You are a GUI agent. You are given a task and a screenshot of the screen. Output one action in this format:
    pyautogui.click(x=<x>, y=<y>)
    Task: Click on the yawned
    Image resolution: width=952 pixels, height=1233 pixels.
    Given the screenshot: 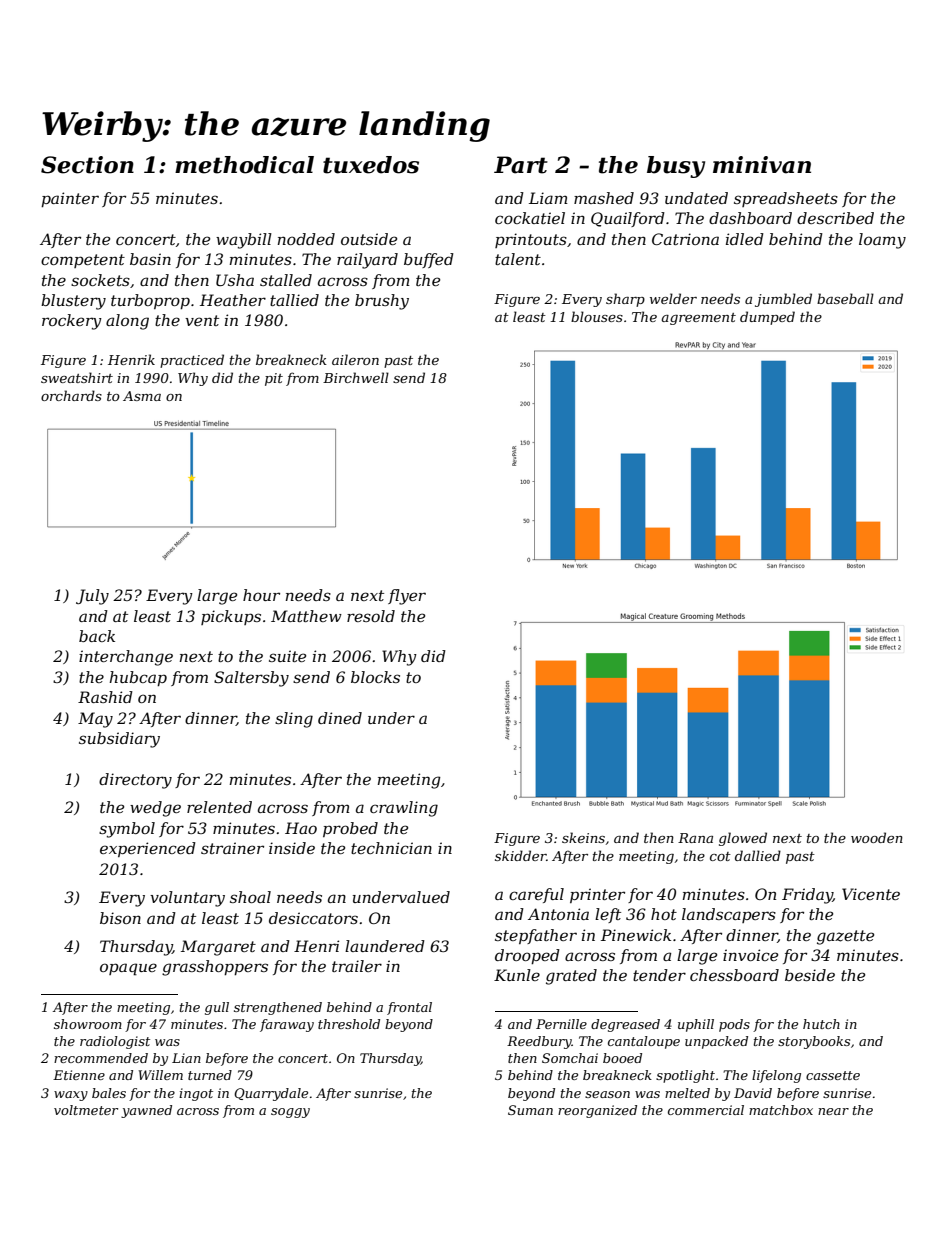 What is the action you would take?
    pyautogui.click(x=146, y=1111)
